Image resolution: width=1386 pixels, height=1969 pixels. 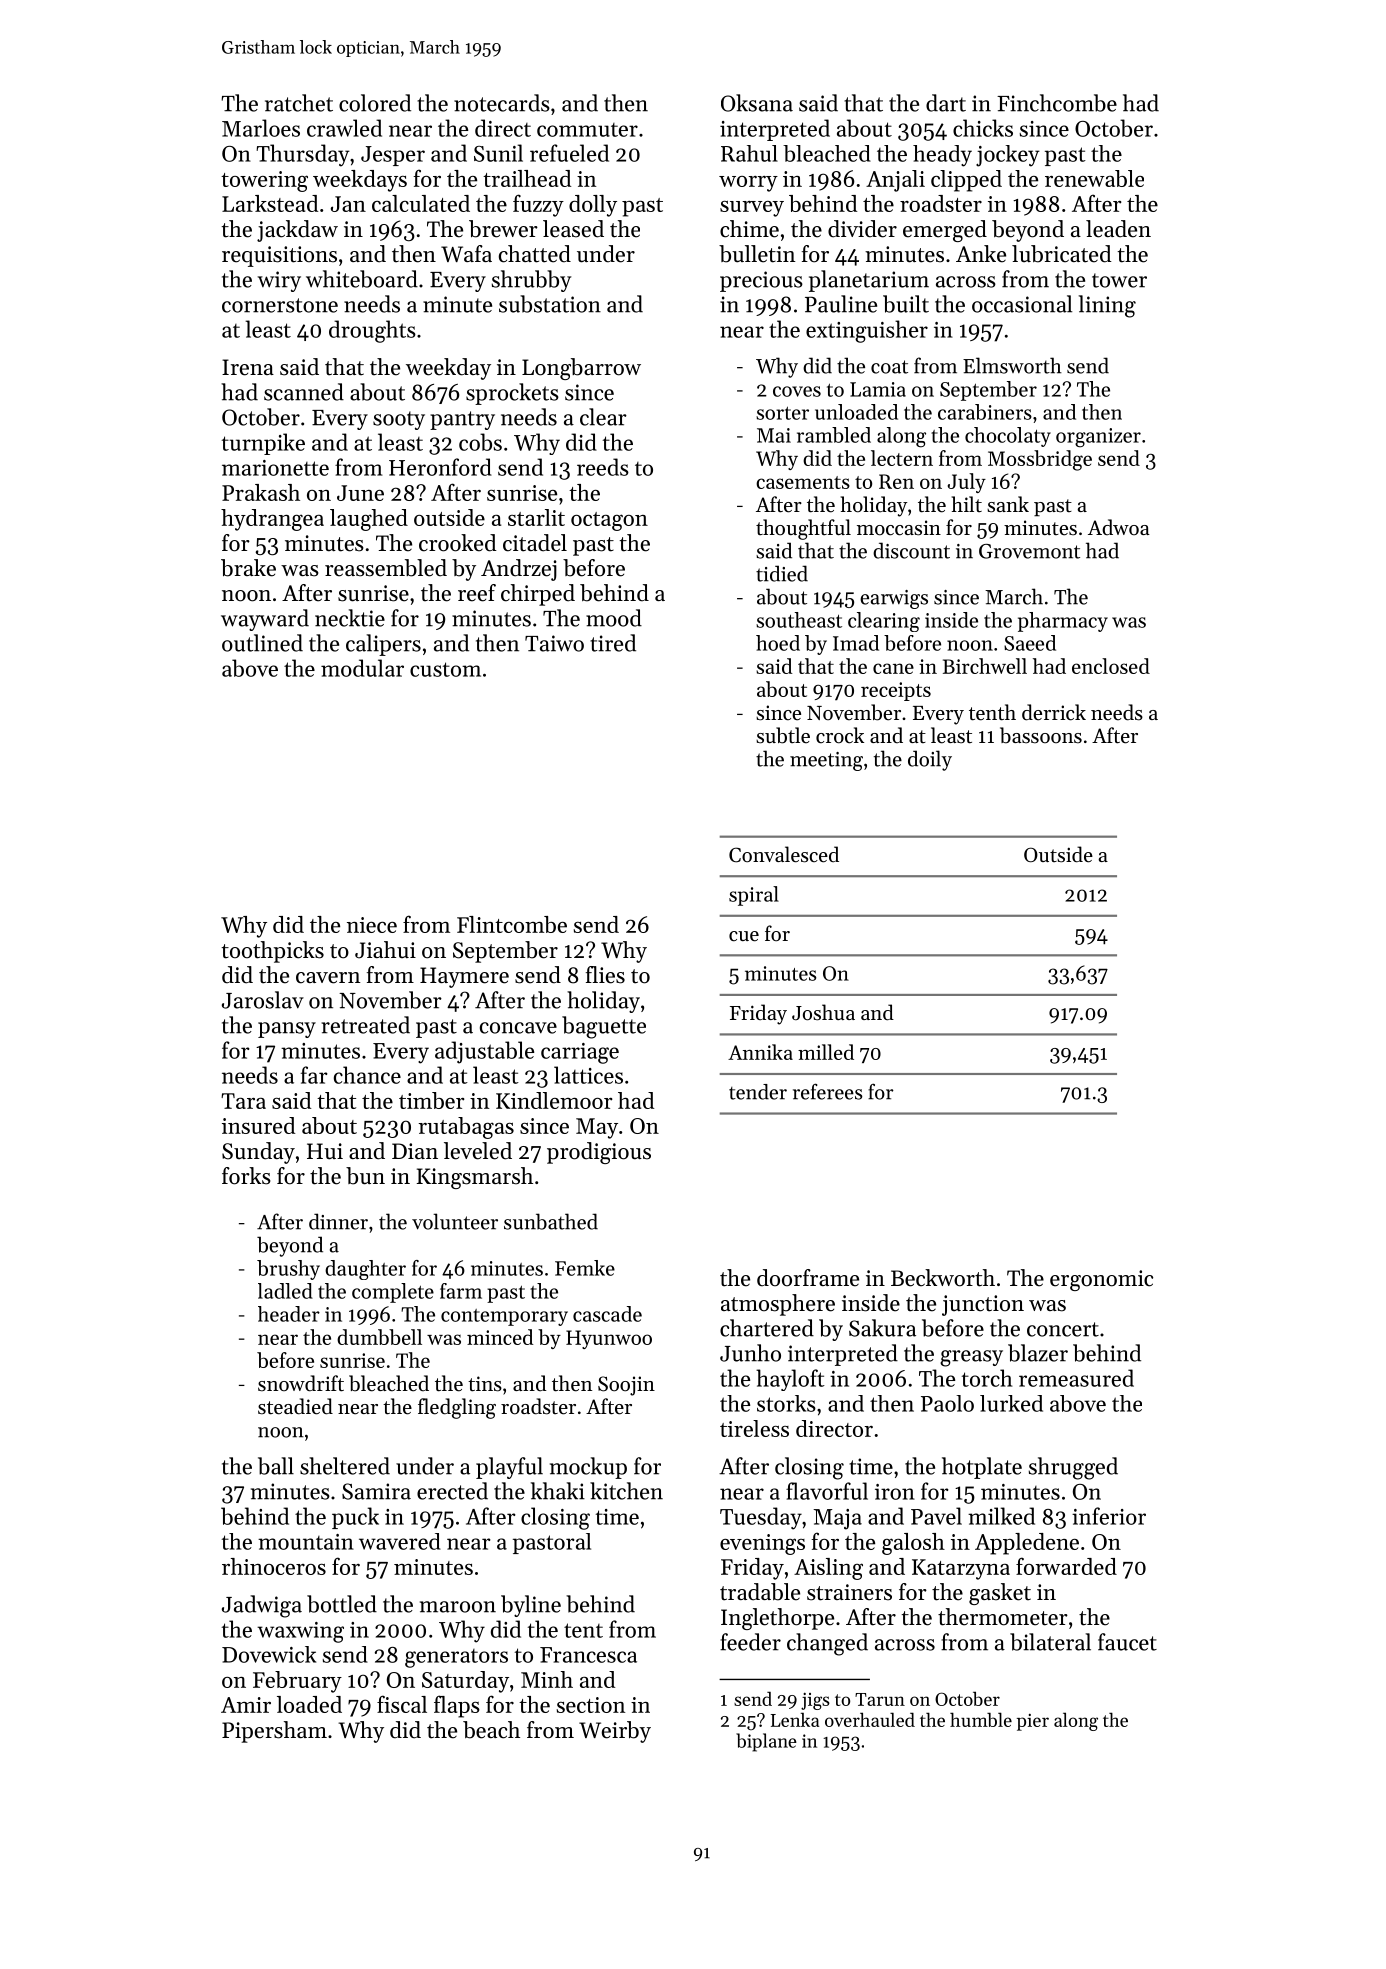 What do you see at coordinates (587, 130) in the page?
I see `commuter` at bounding box center [587, 130].
